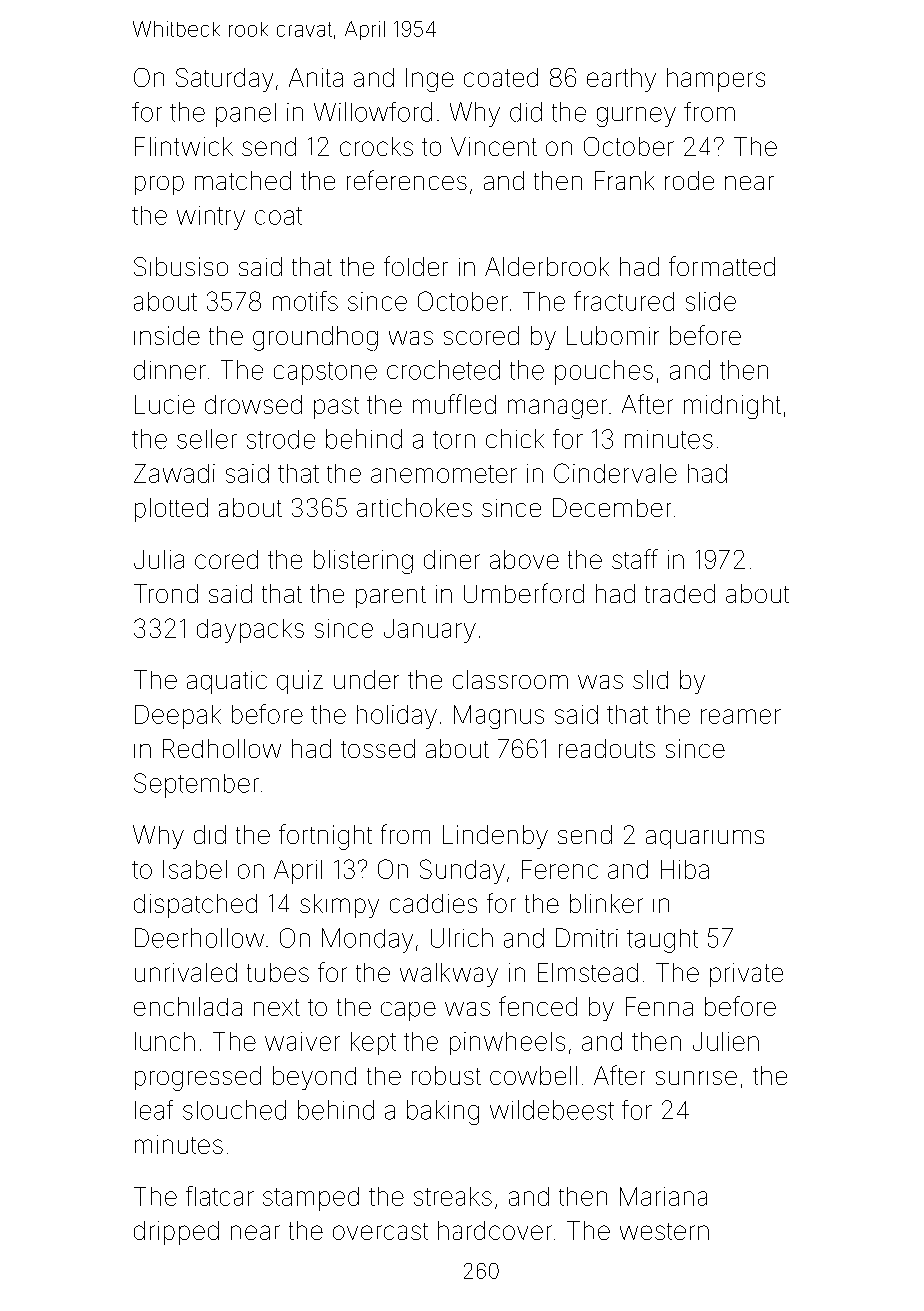  I want to click on seller, so click(207, 439).
